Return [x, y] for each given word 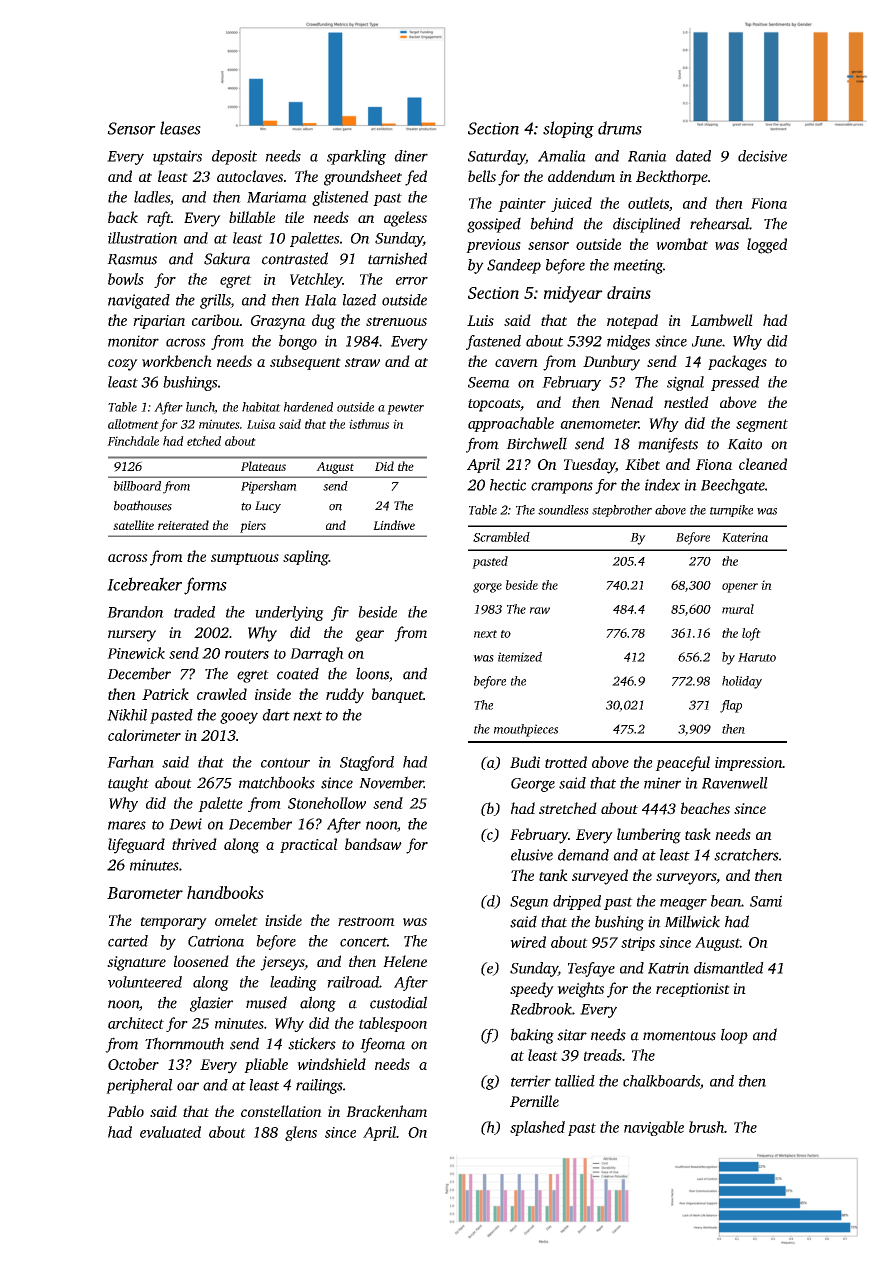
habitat [261, 407]
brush [706, 1127]
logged [767, 246]
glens [301, 1133]
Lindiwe [394, 525]
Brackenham [386, 1111]
